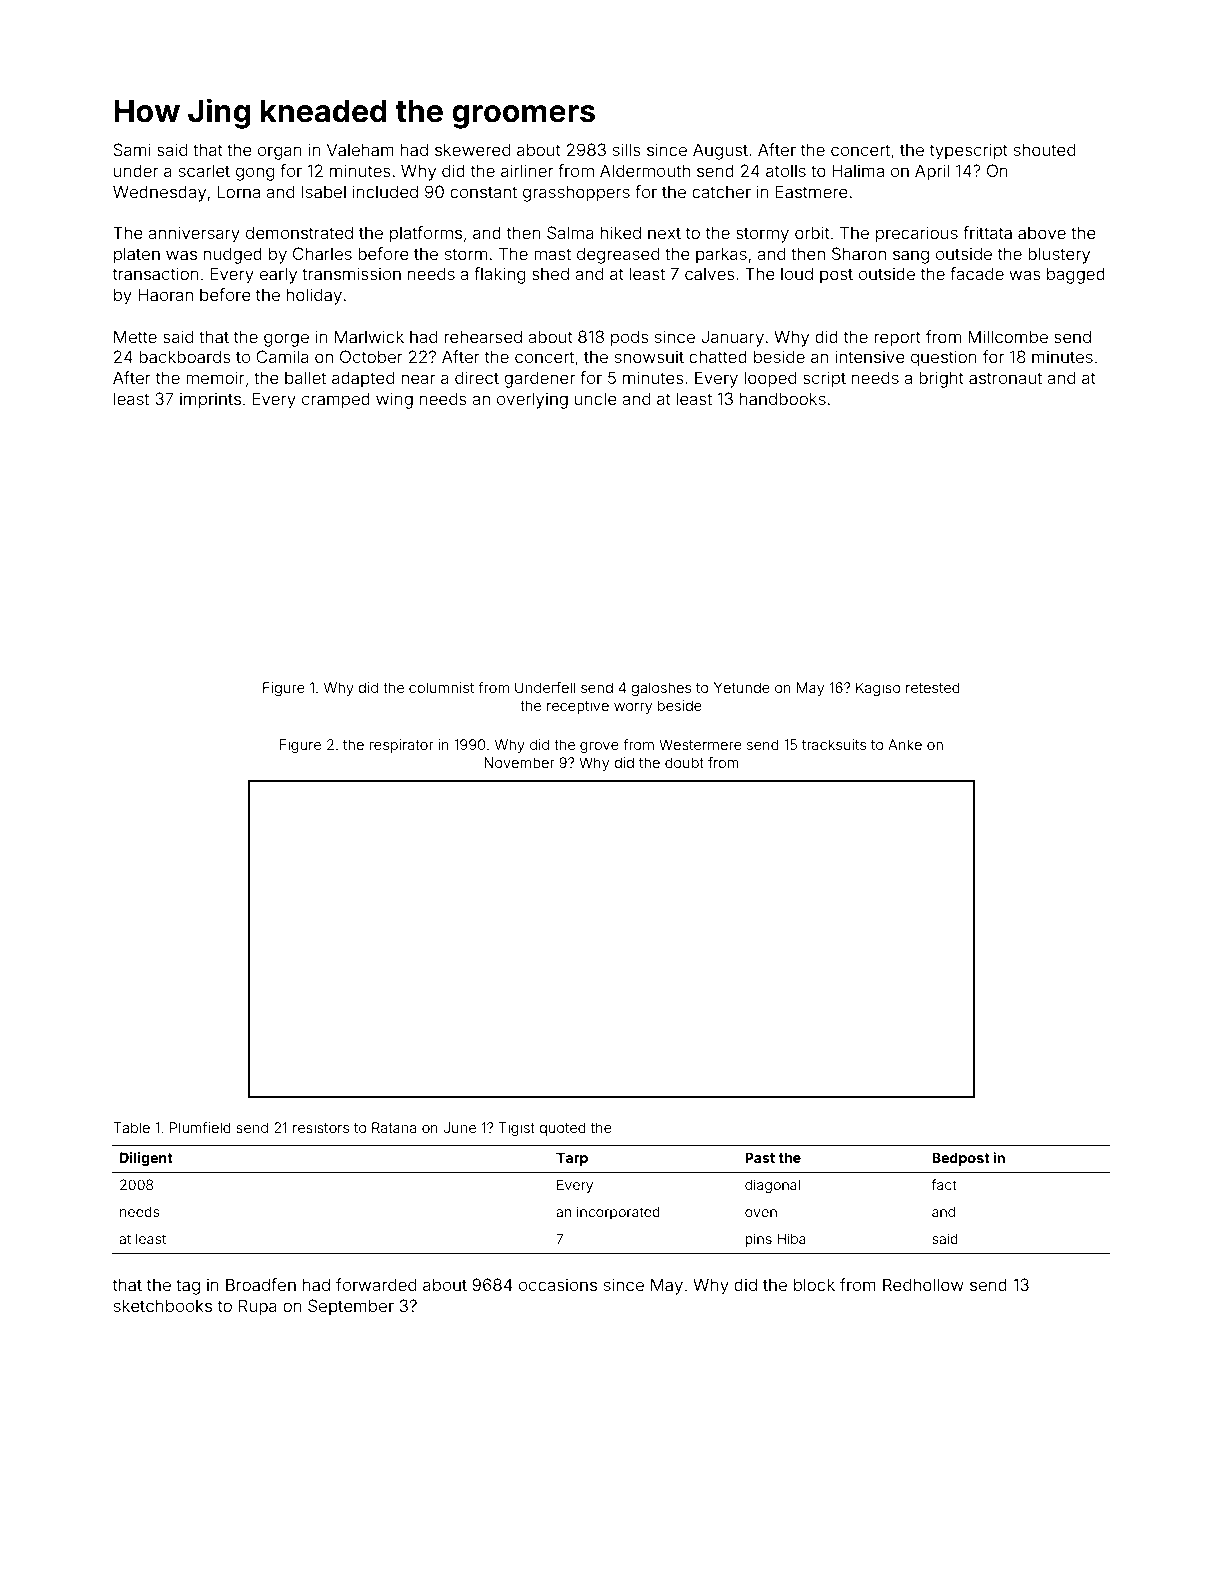  I want to click on Halima, so click(858, 170).
